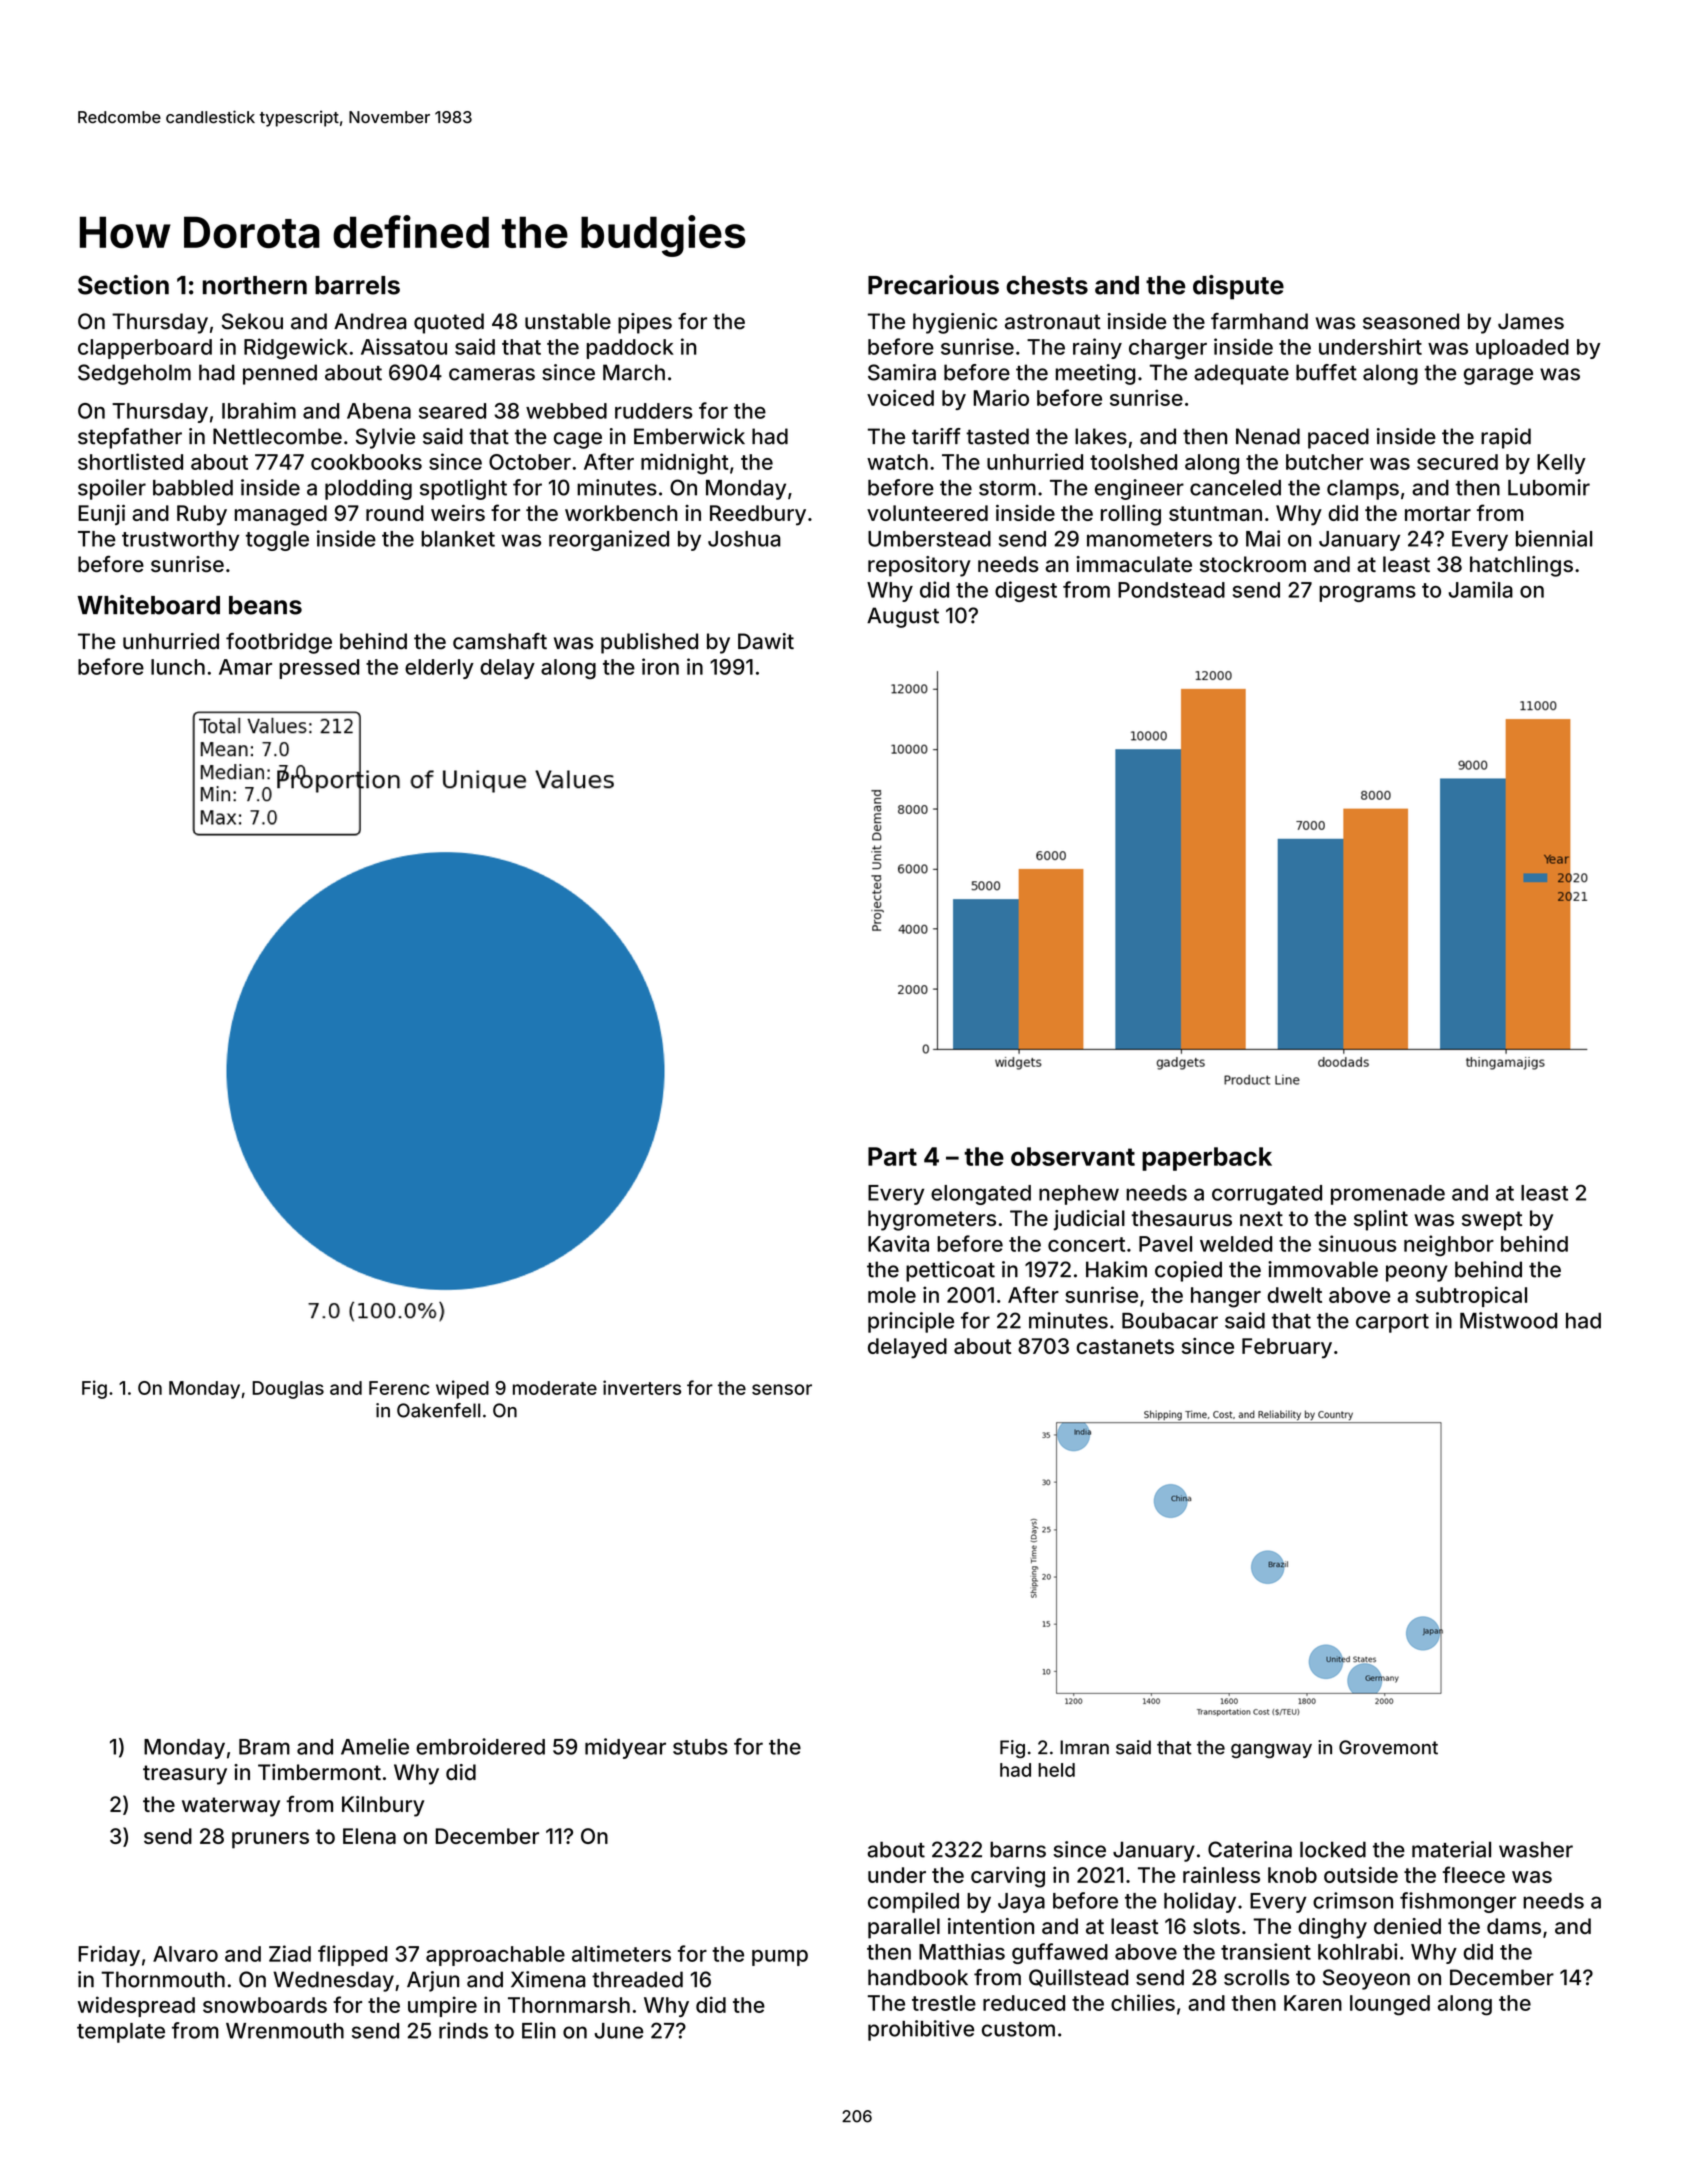  Describe the element at coordinates (123, 285) in the image. I see `Section` at that location.
